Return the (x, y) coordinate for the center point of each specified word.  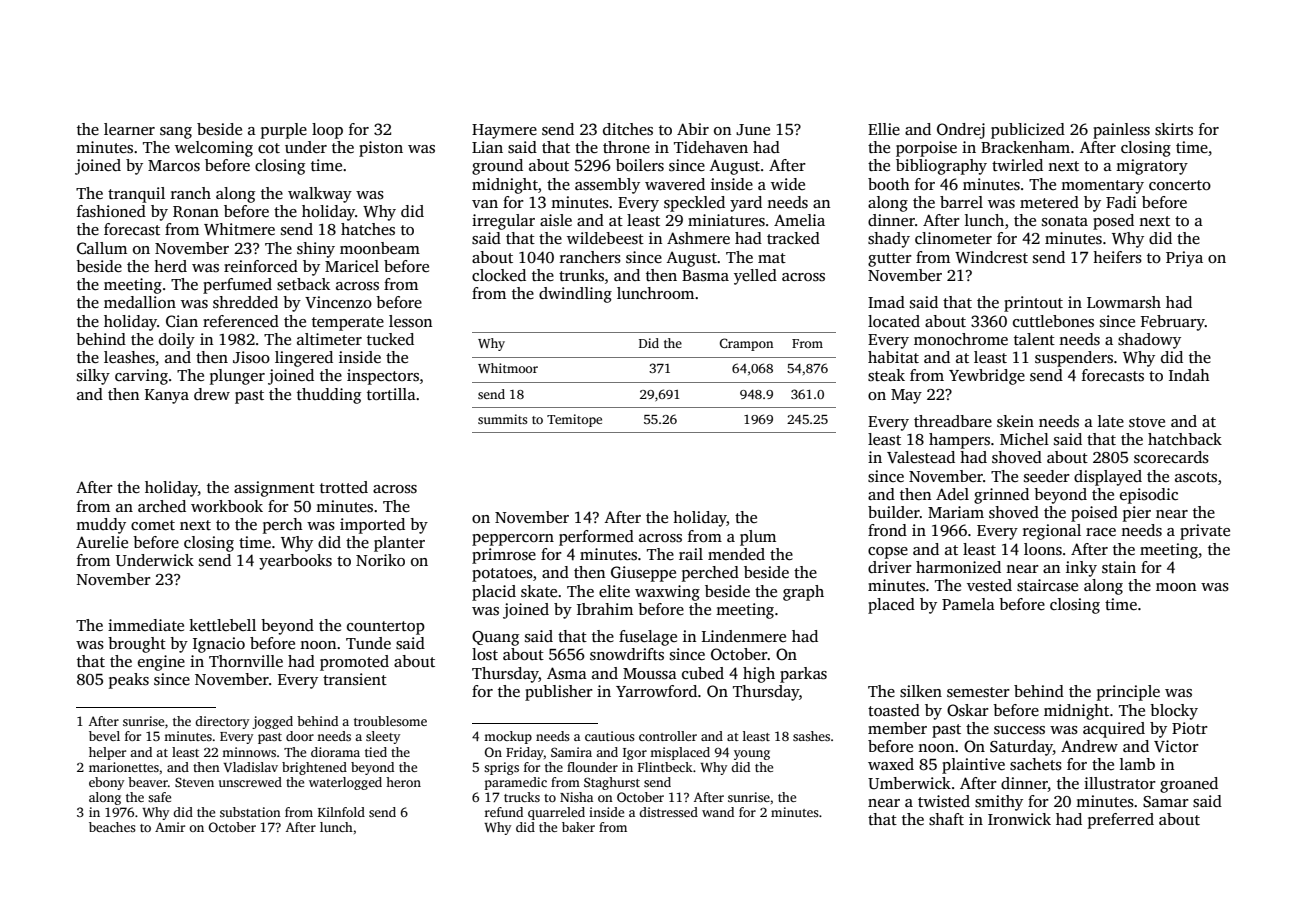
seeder (1047, 476)
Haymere (504, 131)
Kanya (167, 396)
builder (894, 512)
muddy (101, 526)
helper (107, 753)
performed (596, 538)
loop (327, 131)
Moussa (650, 674)
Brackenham (1025, 147)
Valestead (921, 457)
